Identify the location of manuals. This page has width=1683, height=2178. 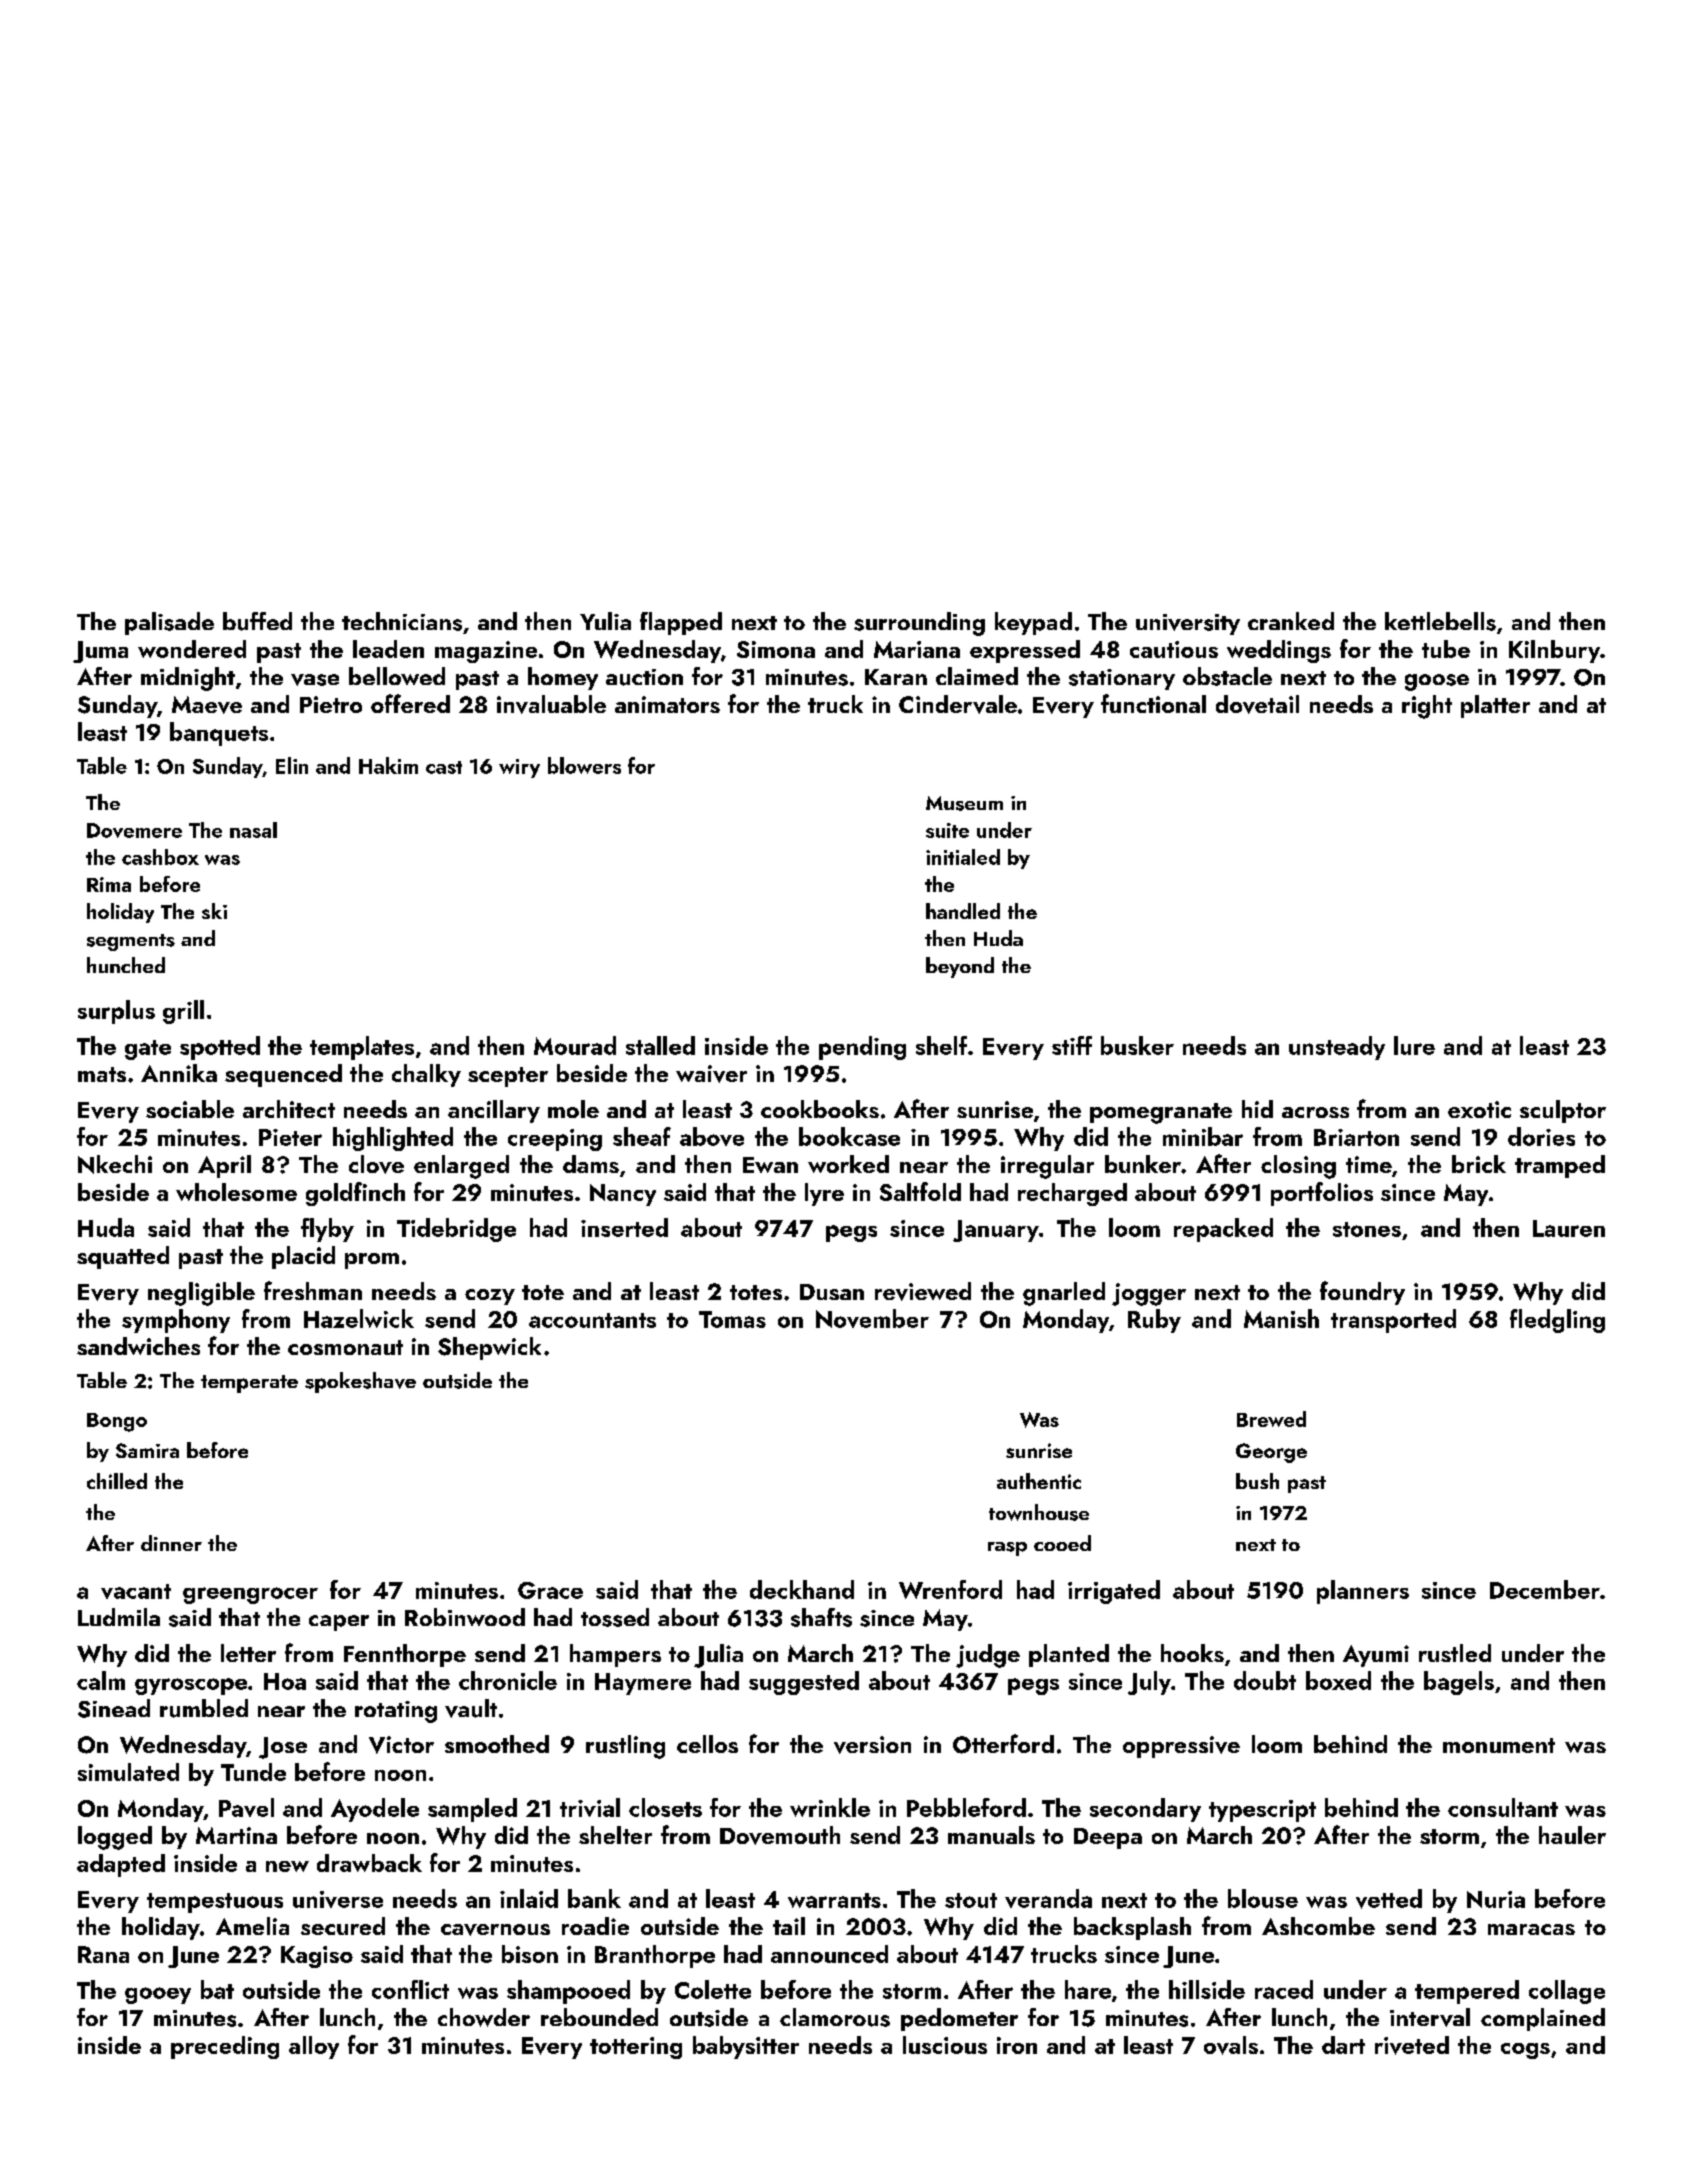
(991, 1835).
